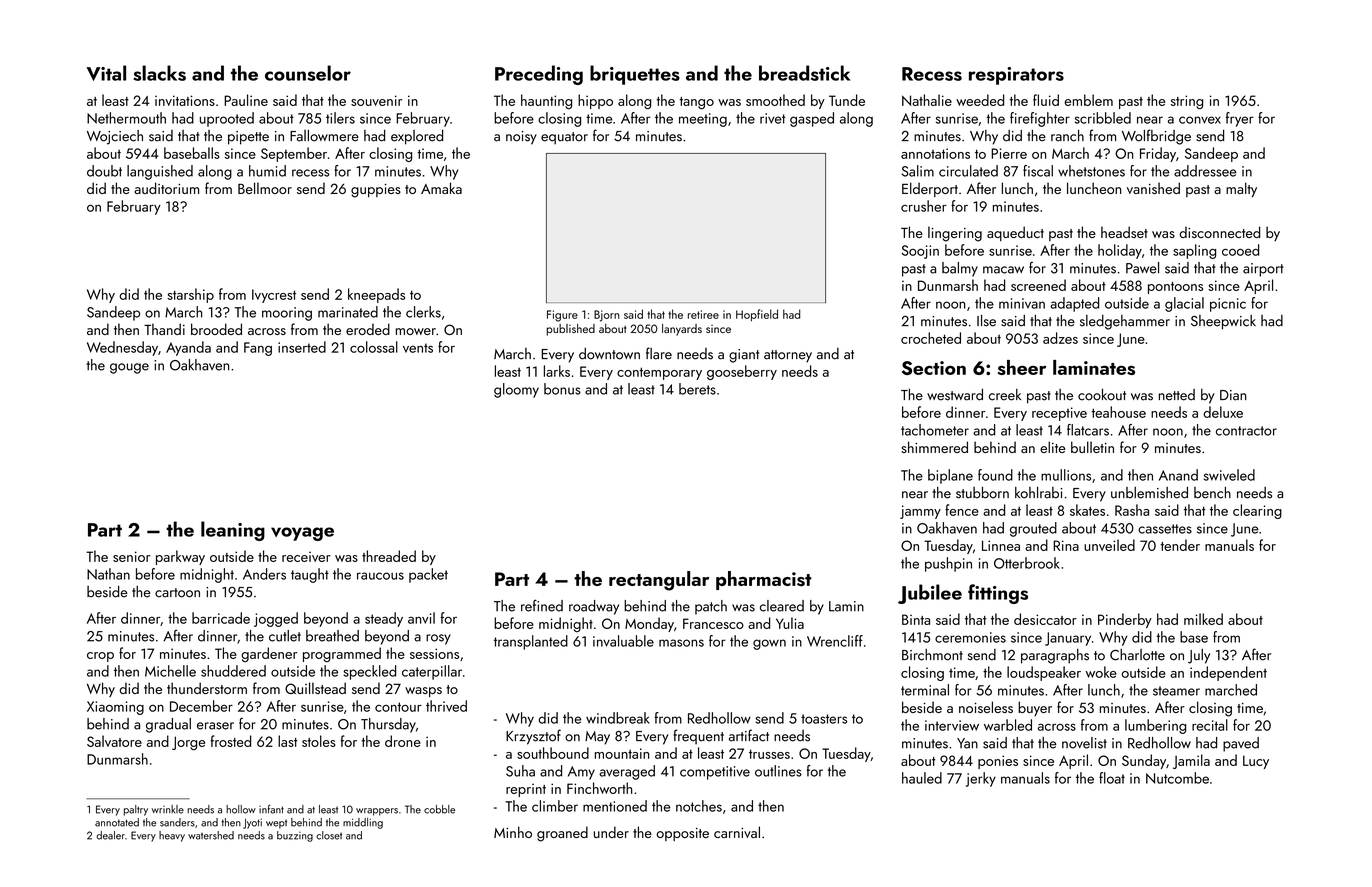 This image has width=1372, height=887. I want to click on gouge, so click(129, 368).
